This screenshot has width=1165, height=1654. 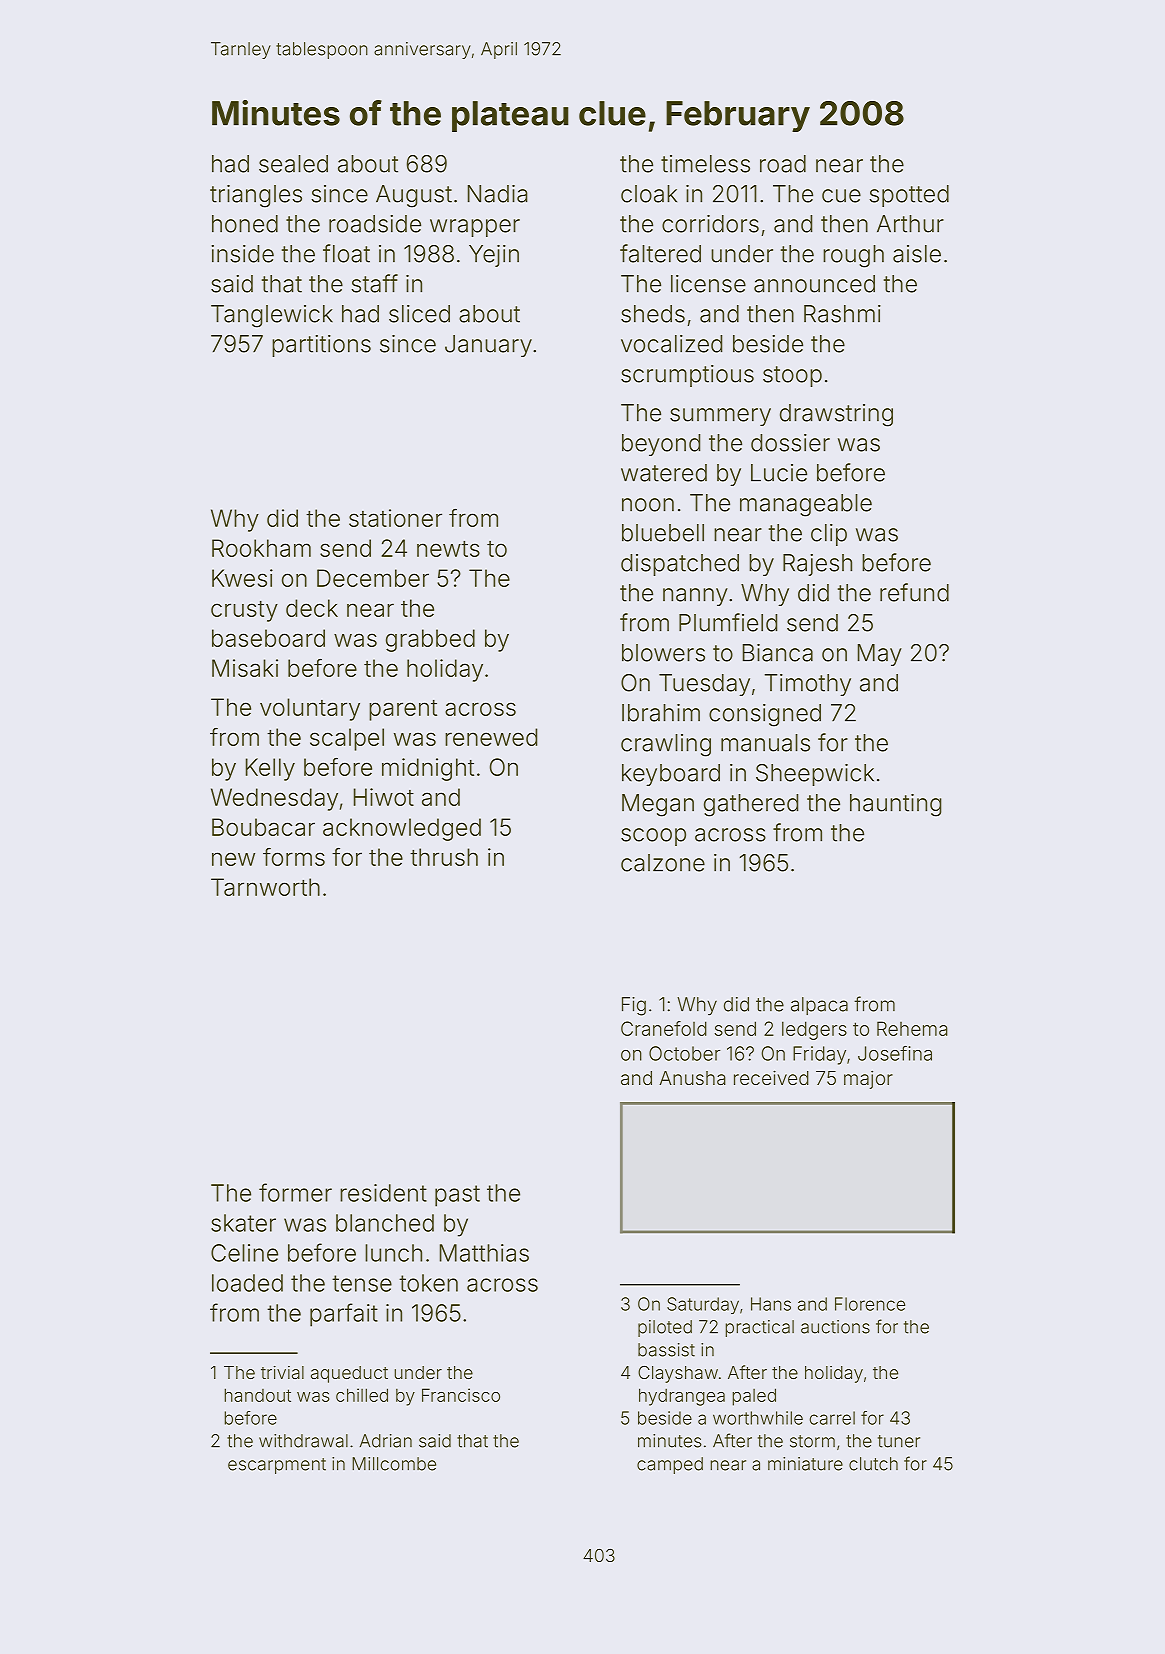 I want to click on Fig, so click(x=634, y=1006).
